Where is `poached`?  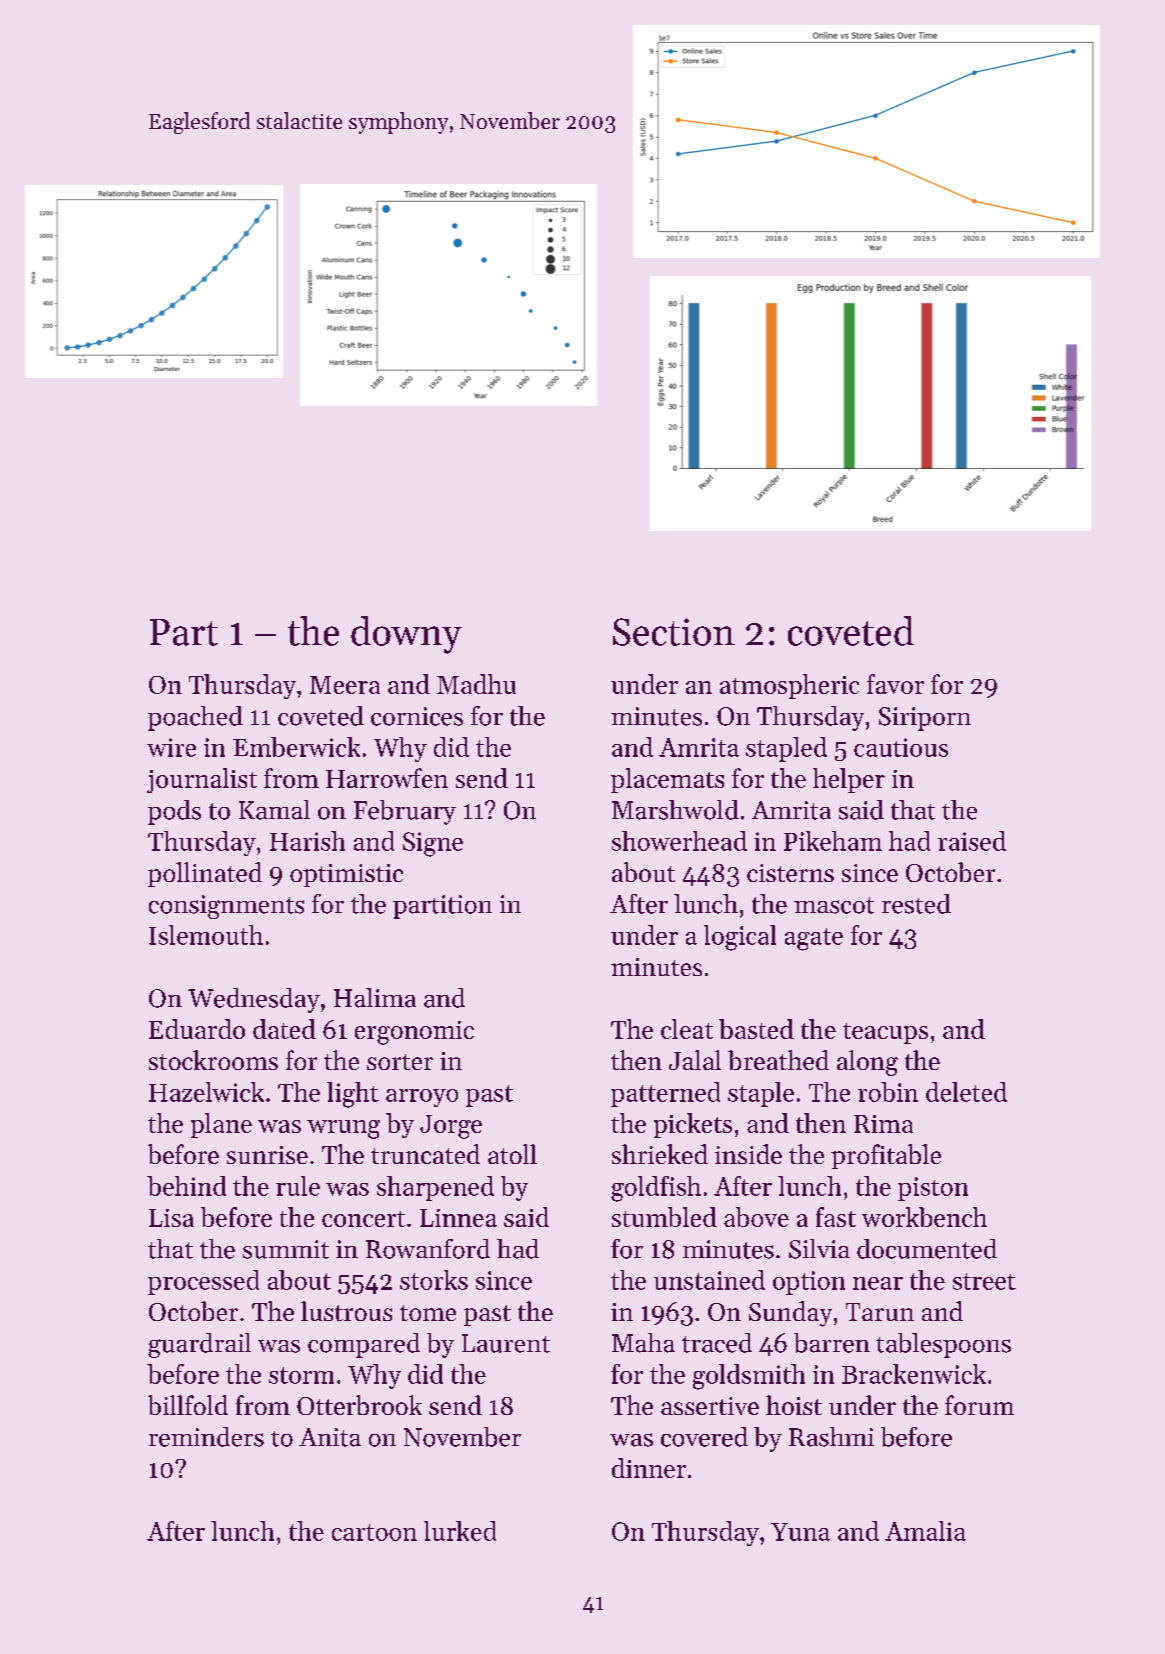
poached is located at coordinates (195, 718).
